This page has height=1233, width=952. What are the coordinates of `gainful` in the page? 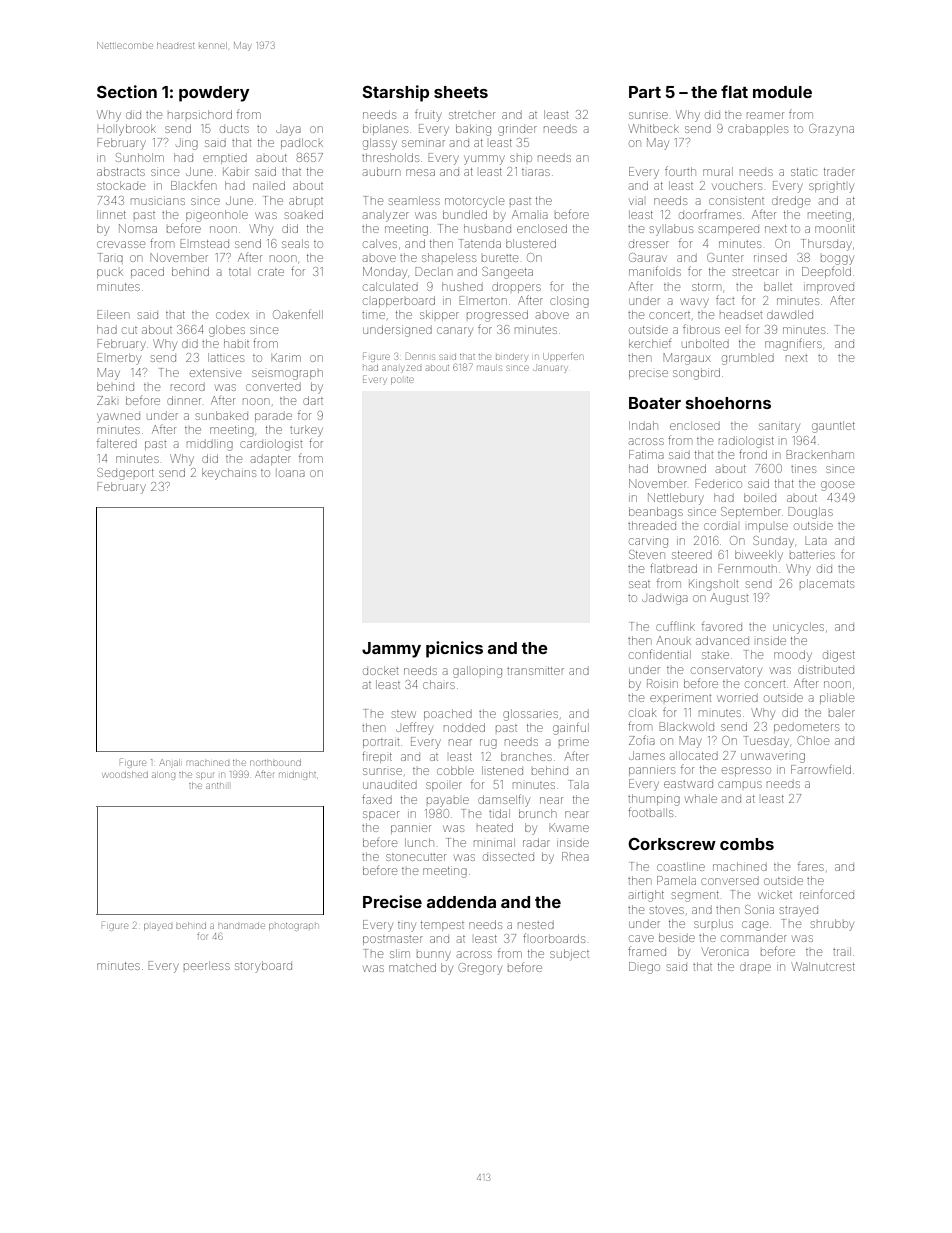 It's located at (571, 728).
